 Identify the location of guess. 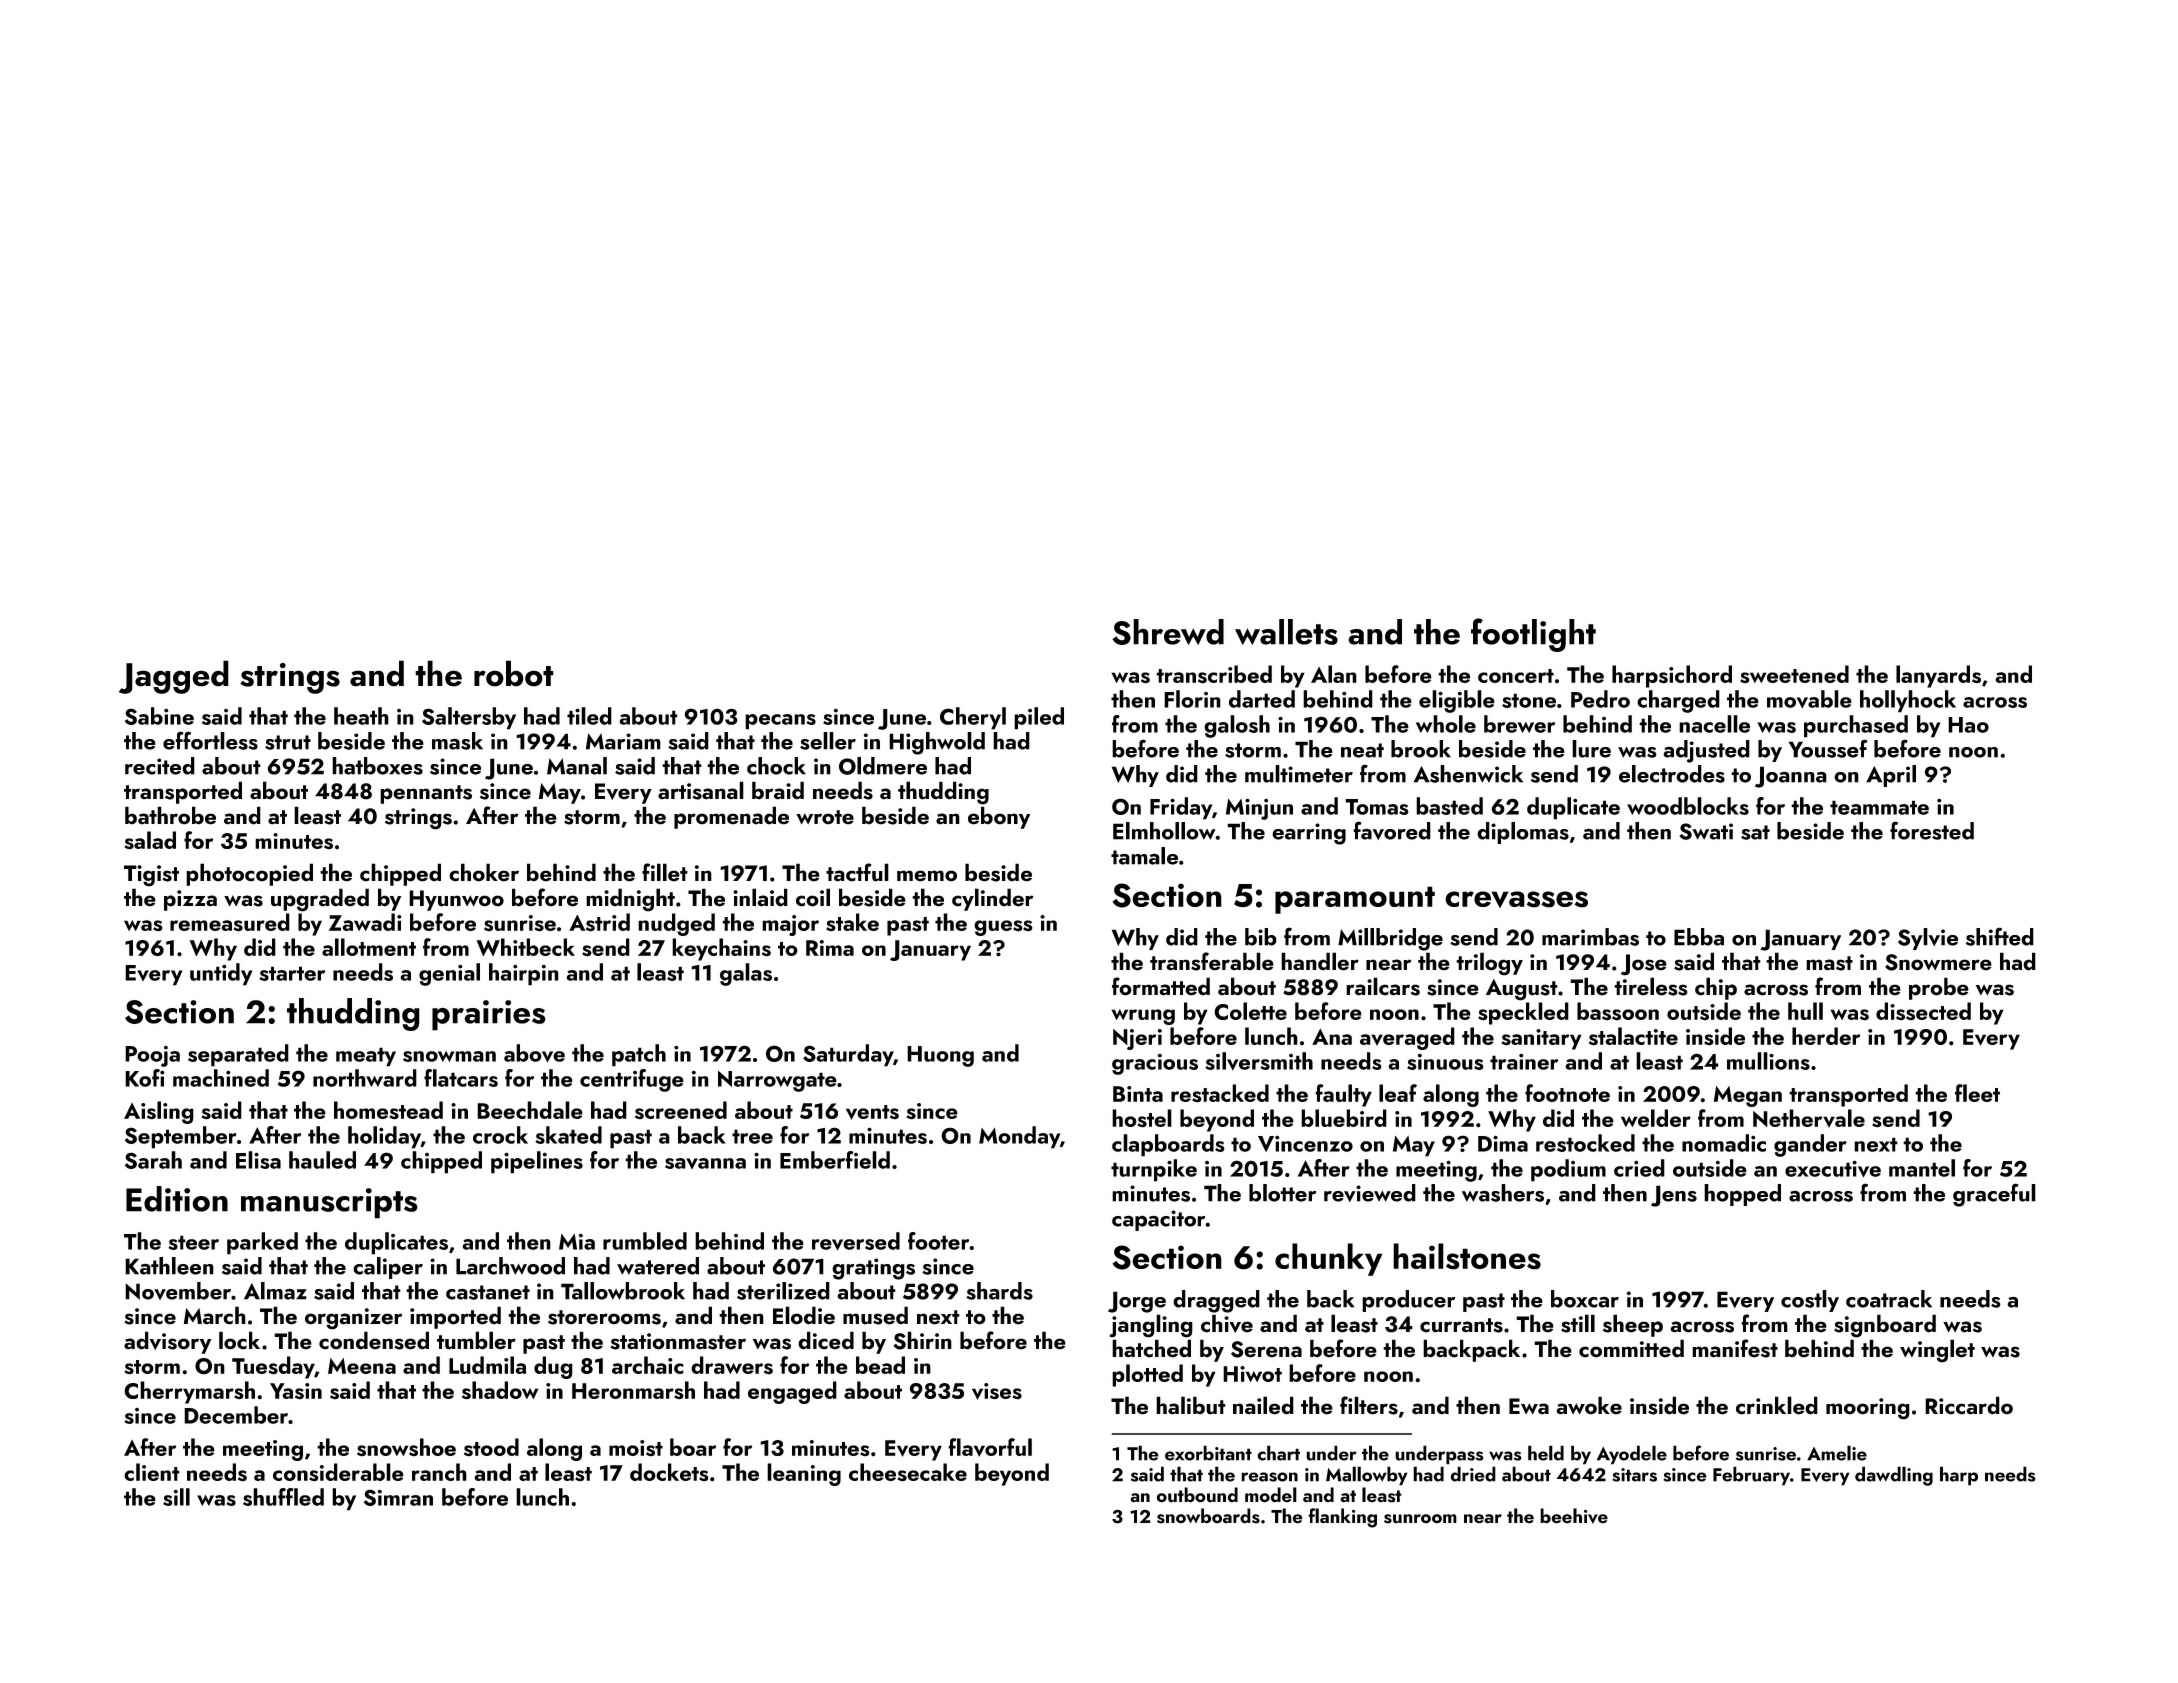
(1003, 928).
